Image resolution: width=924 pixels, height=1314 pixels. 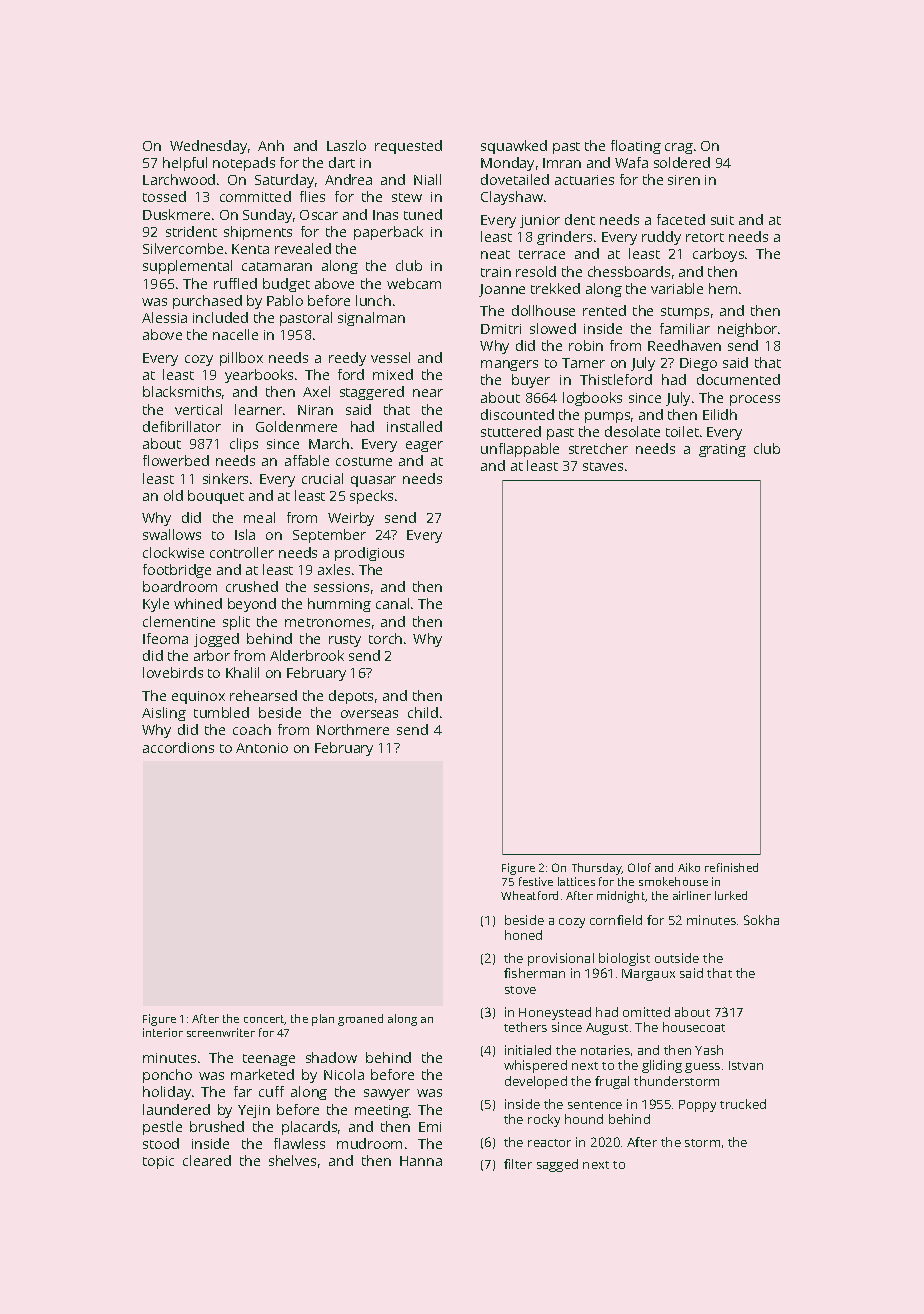 I want to click on eager, so click(x=424, y=446).
